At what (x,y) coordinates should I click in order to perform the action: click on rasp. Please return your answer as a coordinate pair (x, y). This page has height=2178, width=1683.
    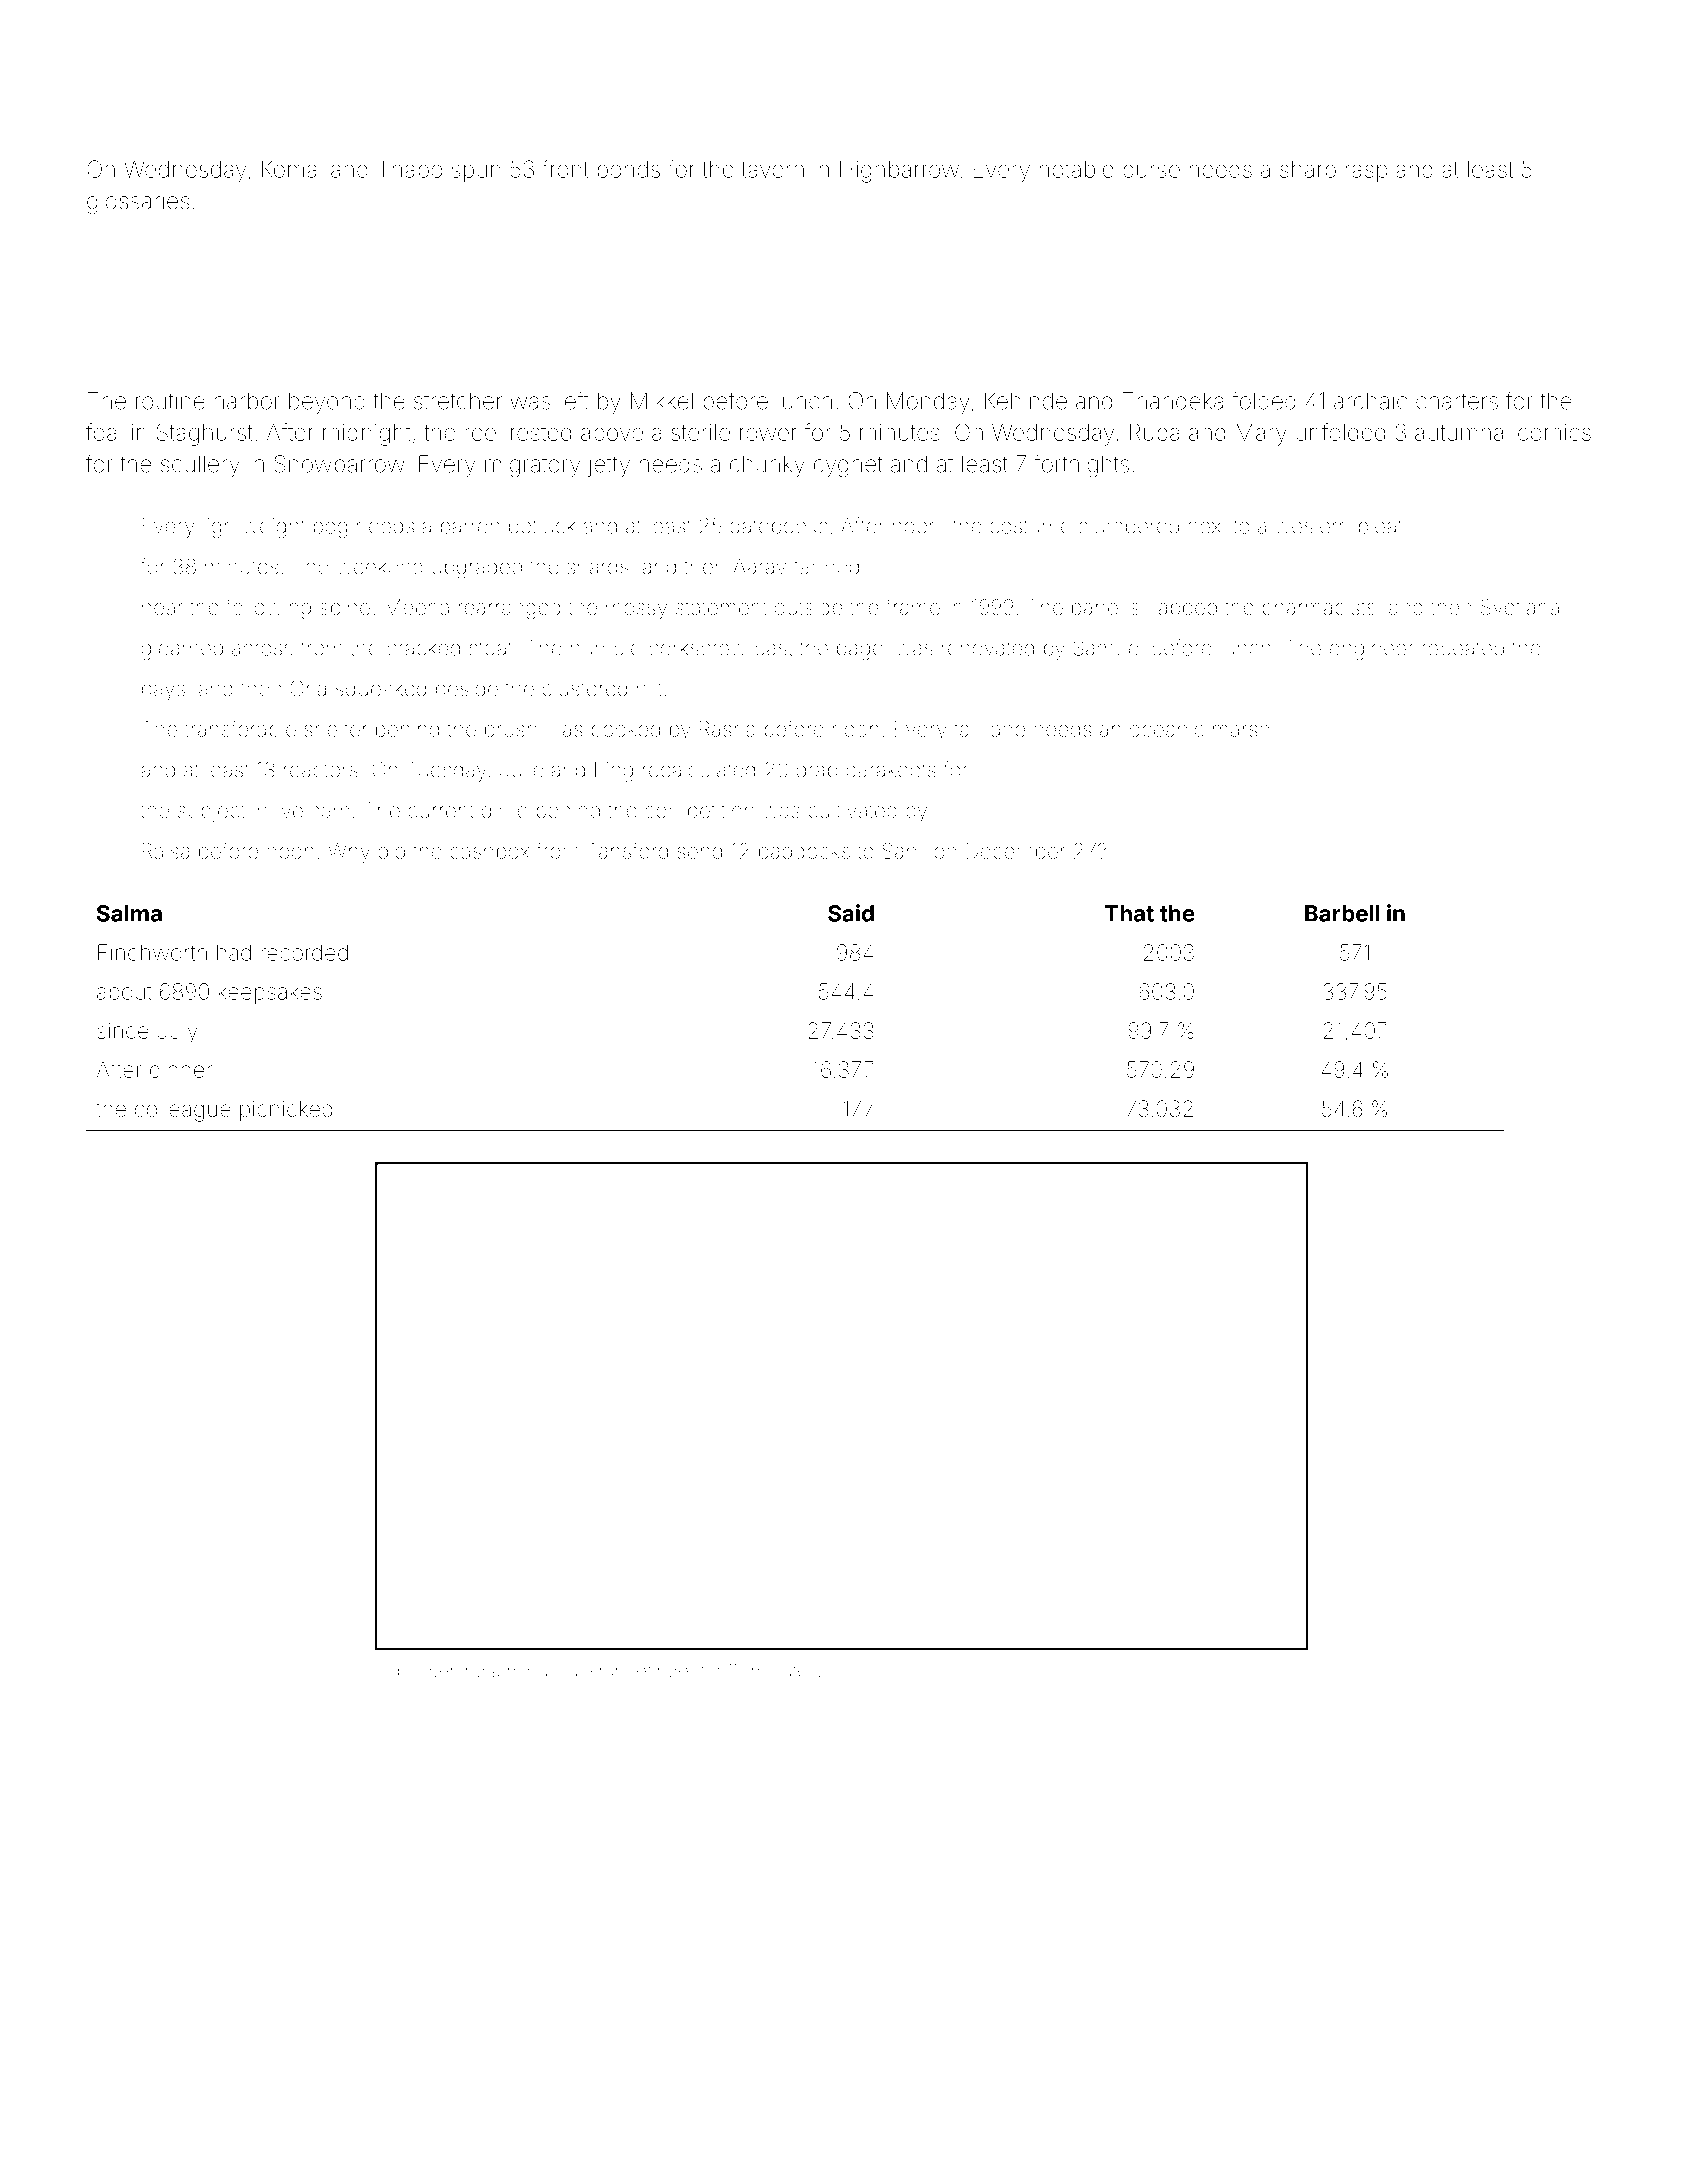
    Looking at the image, I should click on (1366, 173).
